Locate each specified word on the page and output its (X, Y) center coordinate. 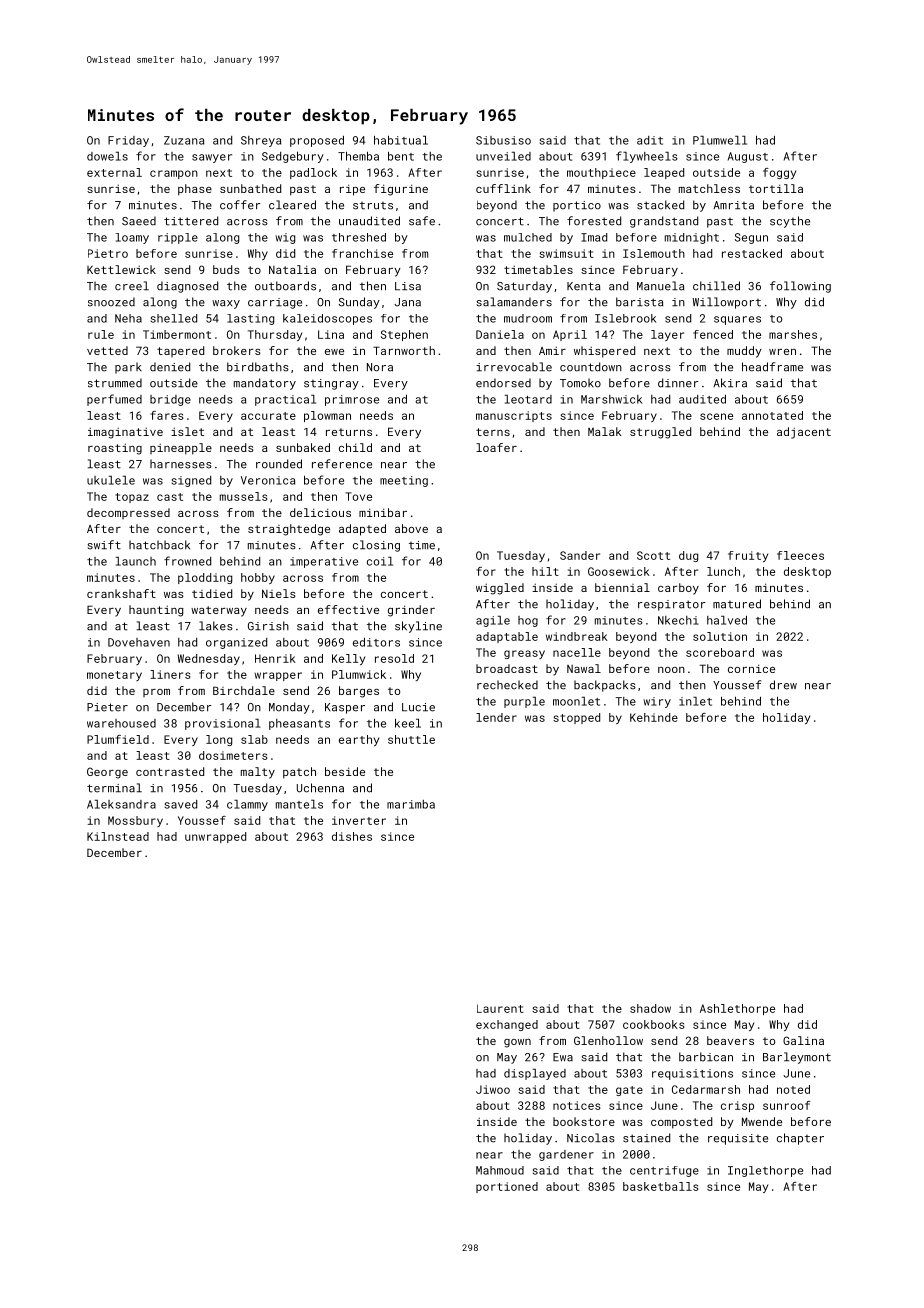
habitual (401, 140)
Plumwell (720, 140)
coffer (240, 205)
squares (737, 320)
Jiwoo (493, 1089)
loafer (496, 447)
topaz (132, 498)
